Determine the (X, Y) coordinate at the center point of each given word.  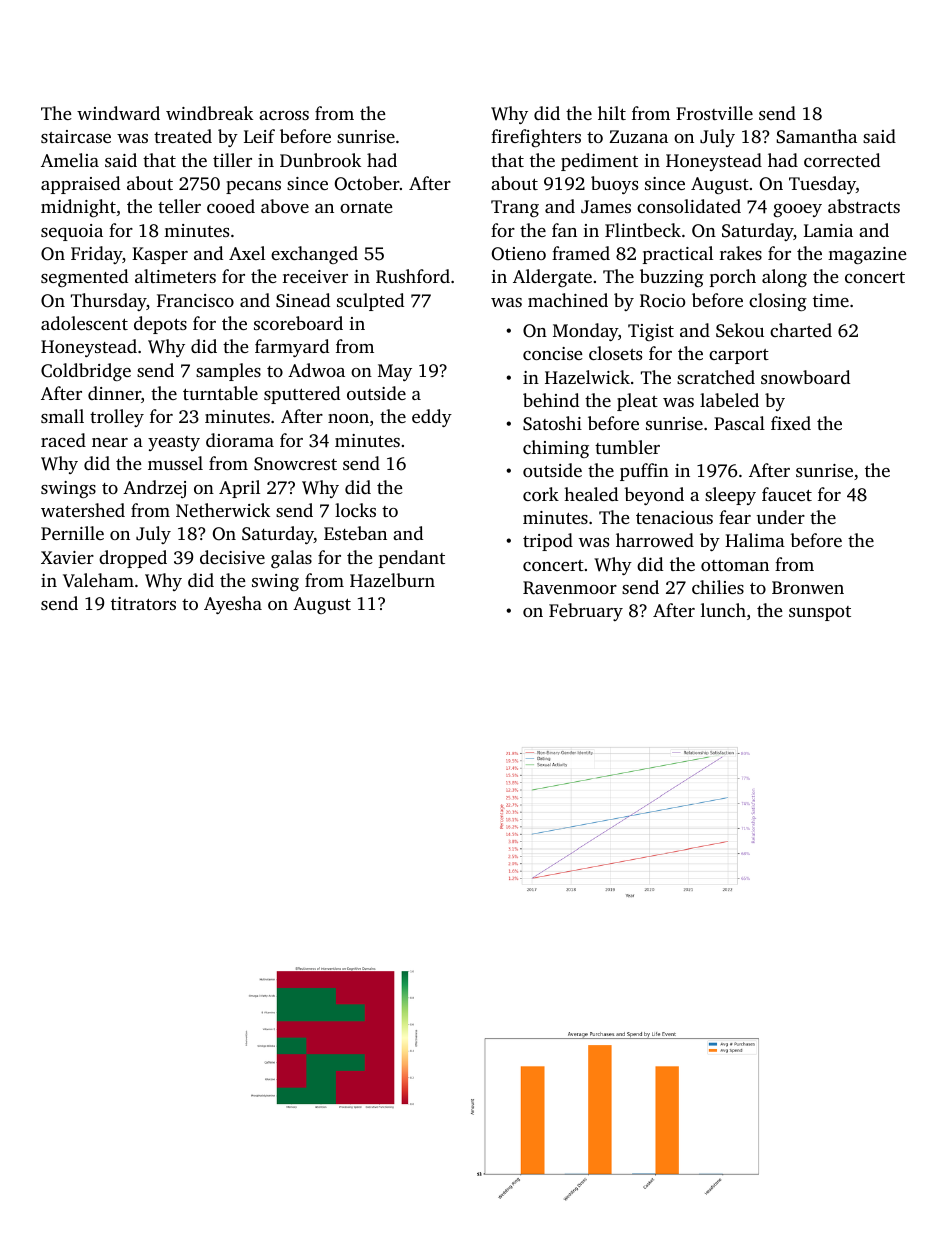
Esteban (355, 533)
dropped (133, 559)
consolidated (689, 206)
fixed (791, 423)
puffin (644, 472)
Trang (515, 208)
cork (541, 494)
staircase (76, 136)
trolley (117, 418)
